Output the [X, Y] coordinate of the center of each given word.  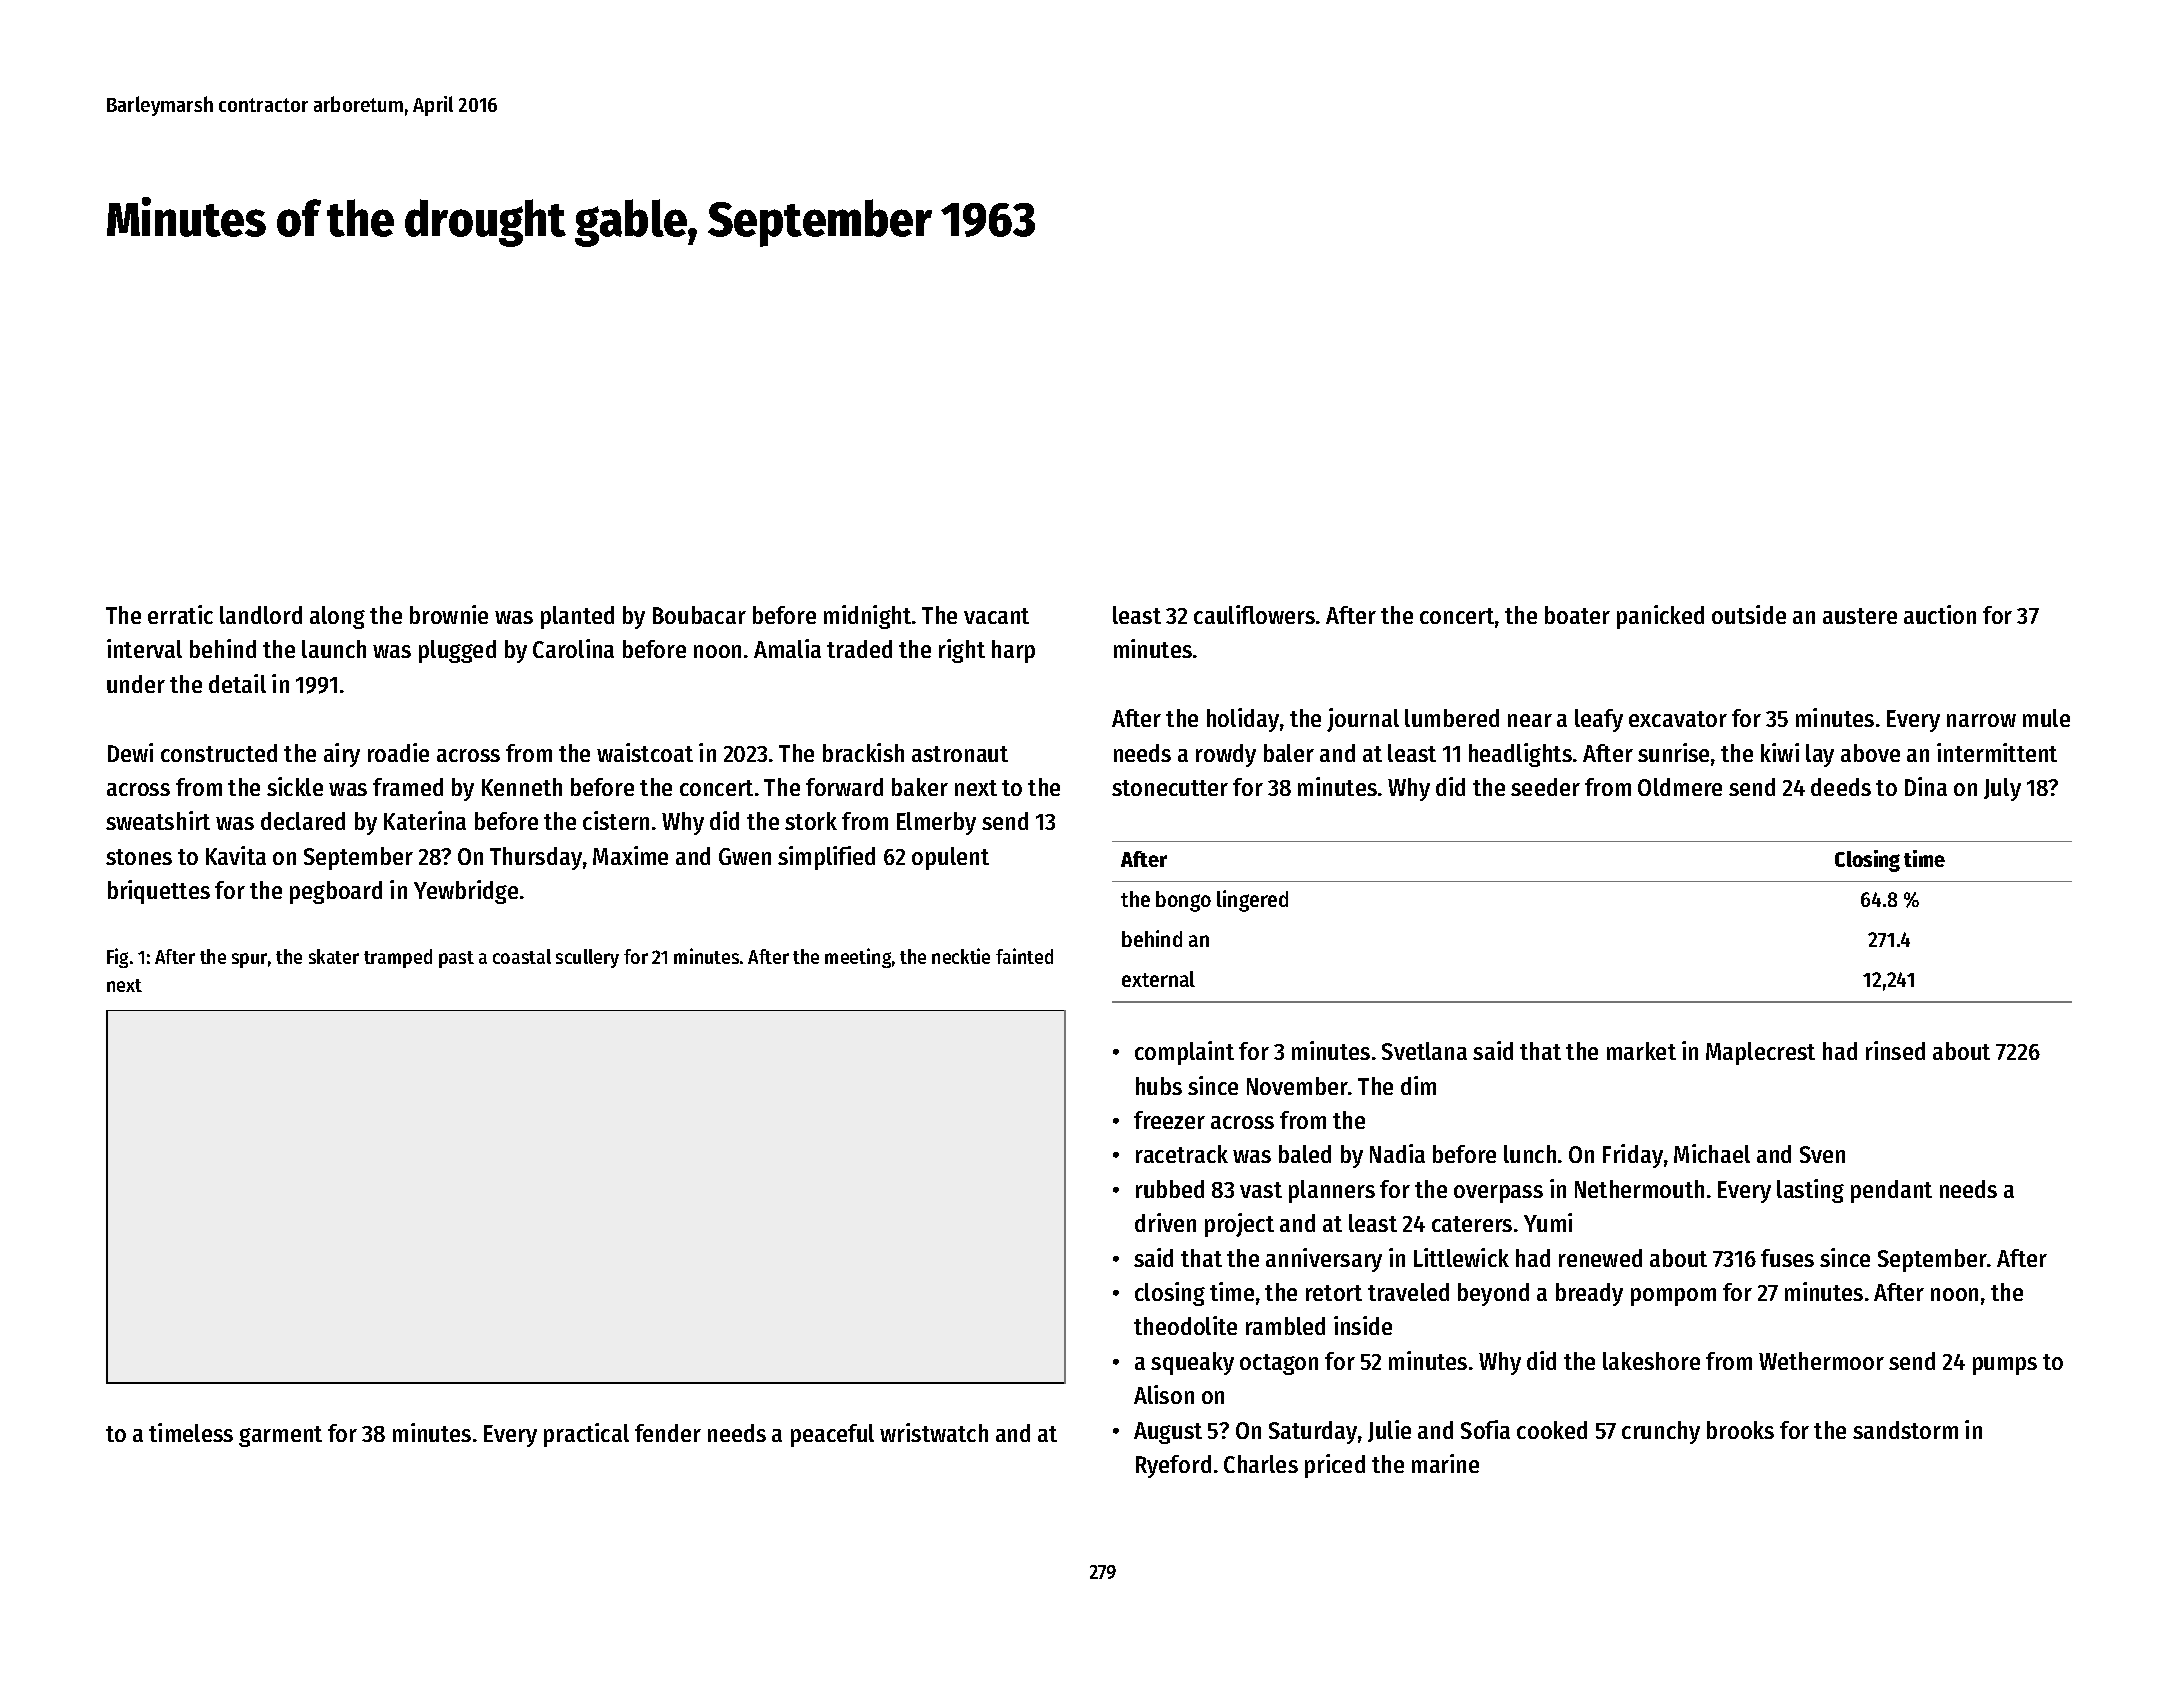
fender [668, 1433]
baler [1289, 753]
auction [1940, 614]
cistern [616, 820]
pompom [1673, 1297]
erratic [180, 614]
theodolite [1185, 1325]
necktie [961, 956]
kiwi [1780, 752]
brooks [1740, 1430]
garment [280, 1436]
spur [249, 960]
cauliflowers [1254, 614]
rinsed [1895, 1050]
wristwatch [934, 1432]
